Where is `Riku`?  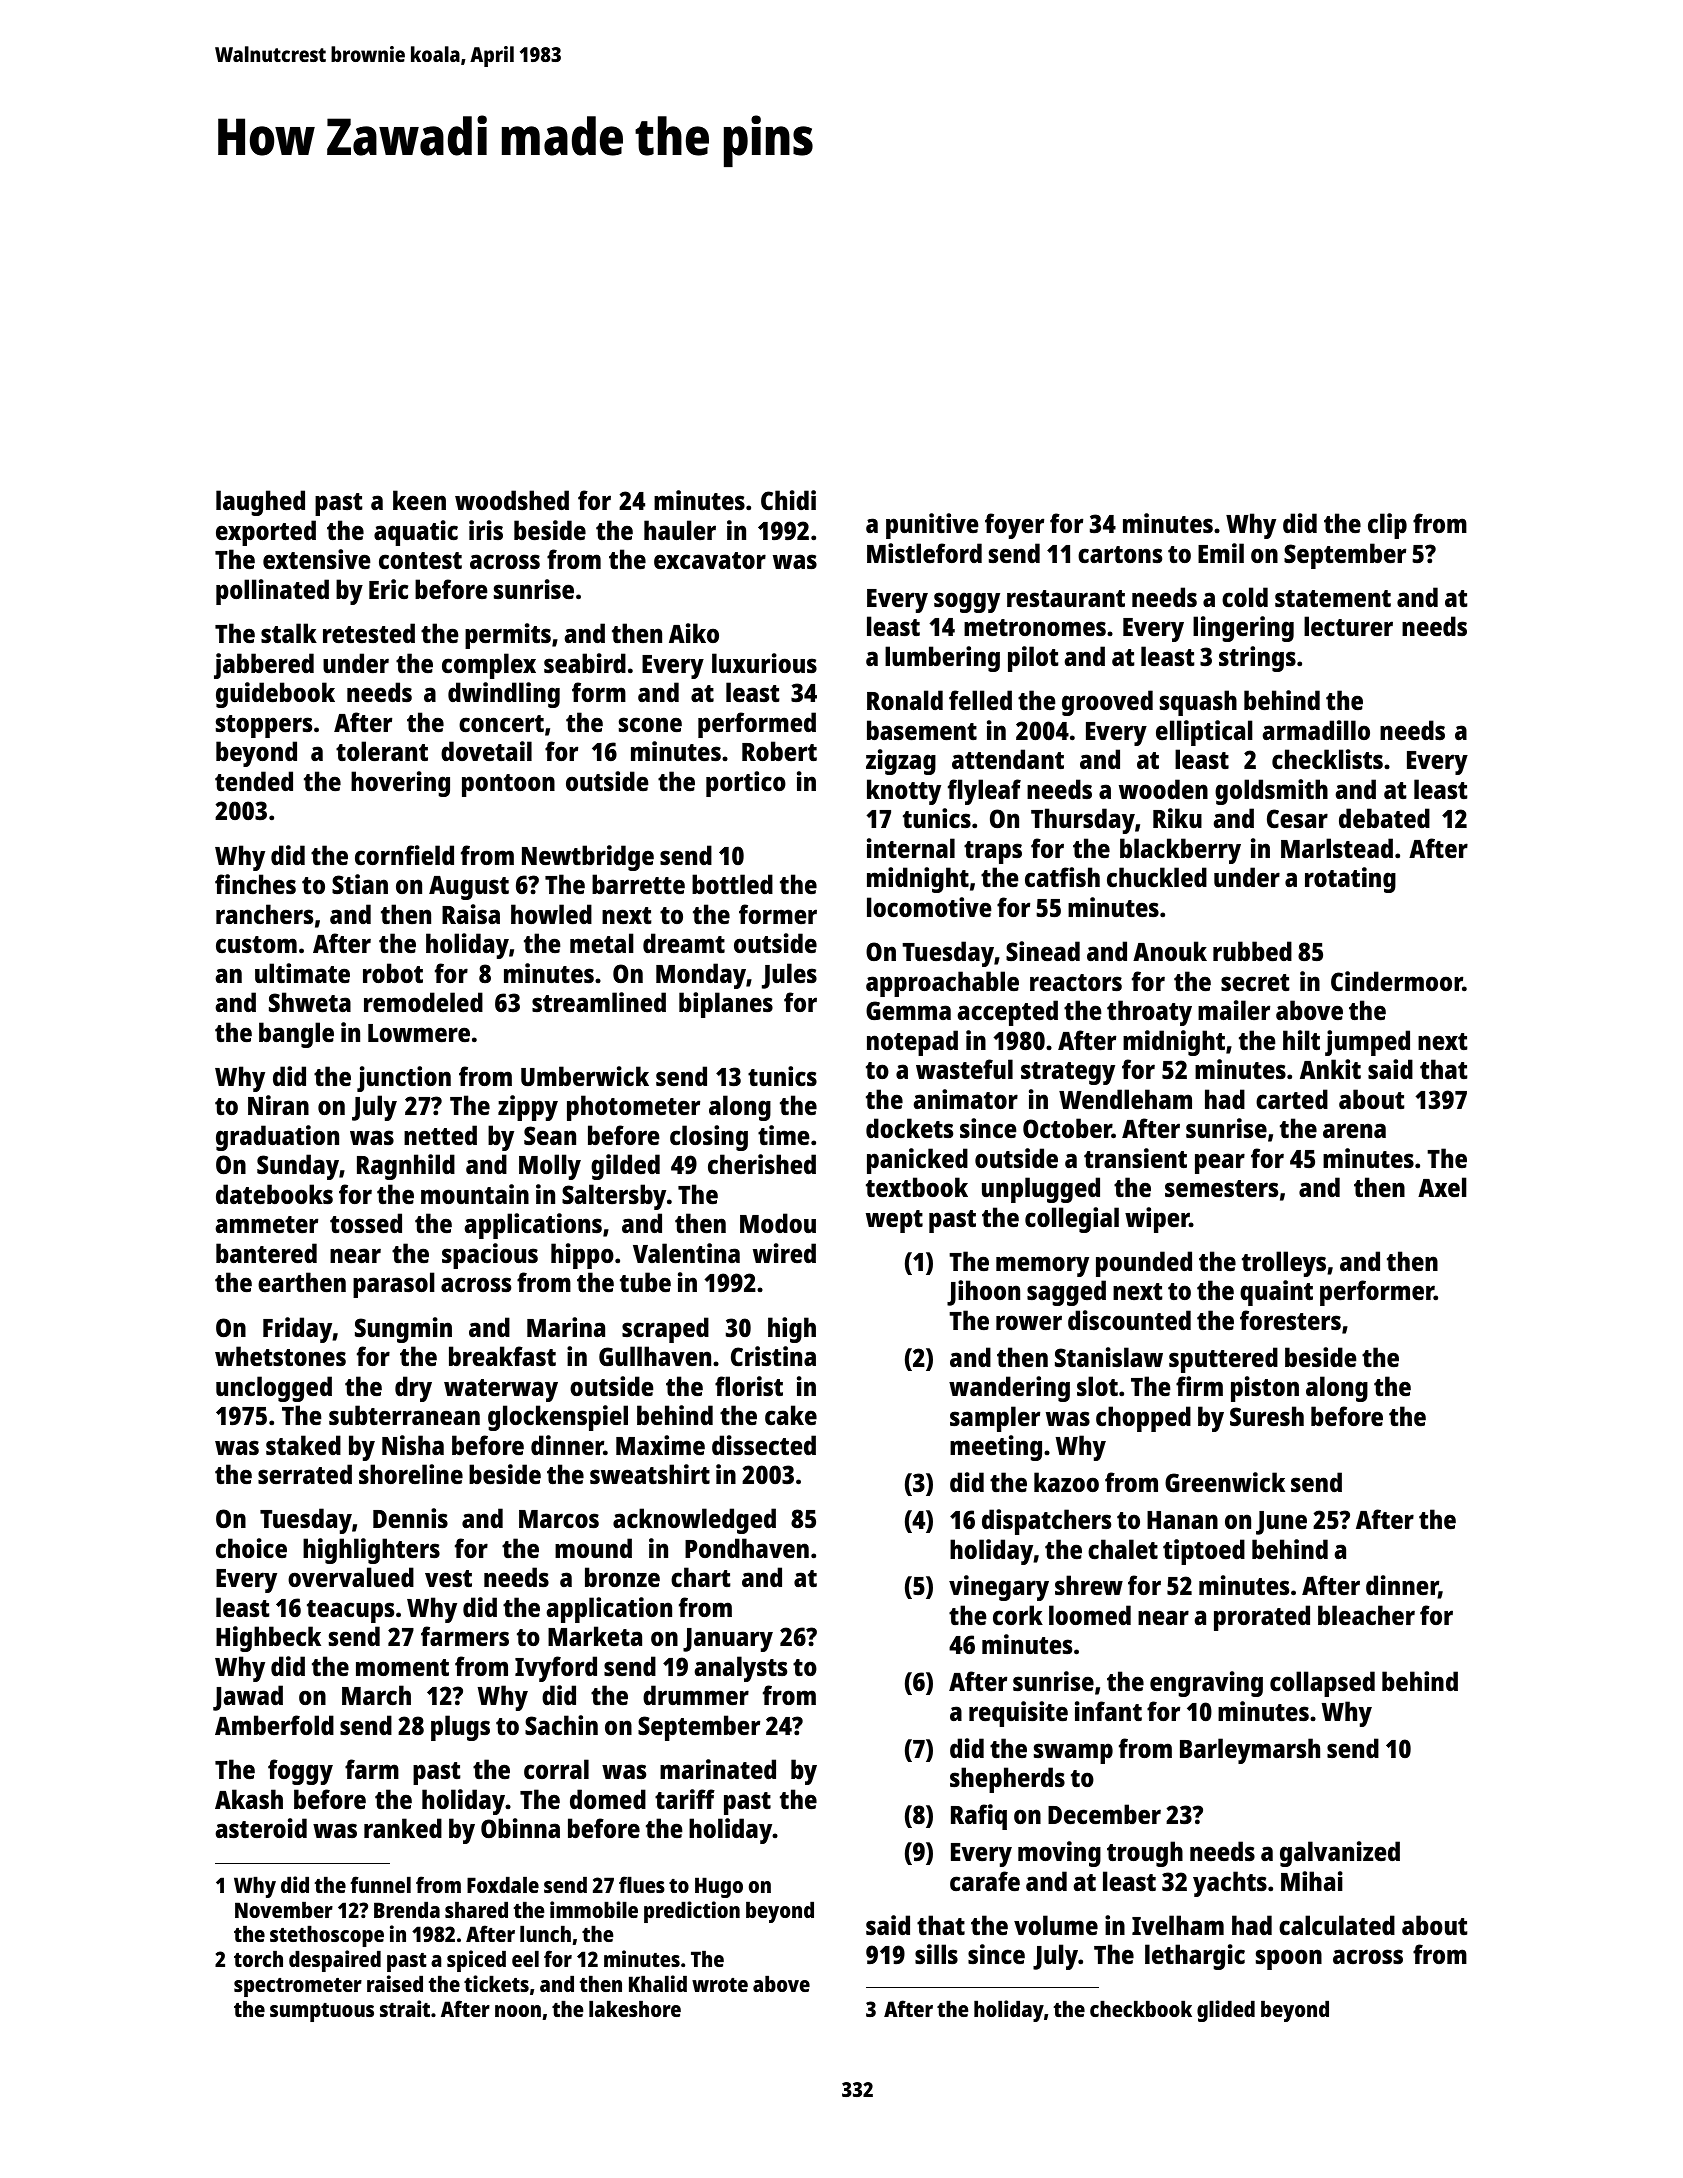
Riku is located at coordinates (1177, 818).
